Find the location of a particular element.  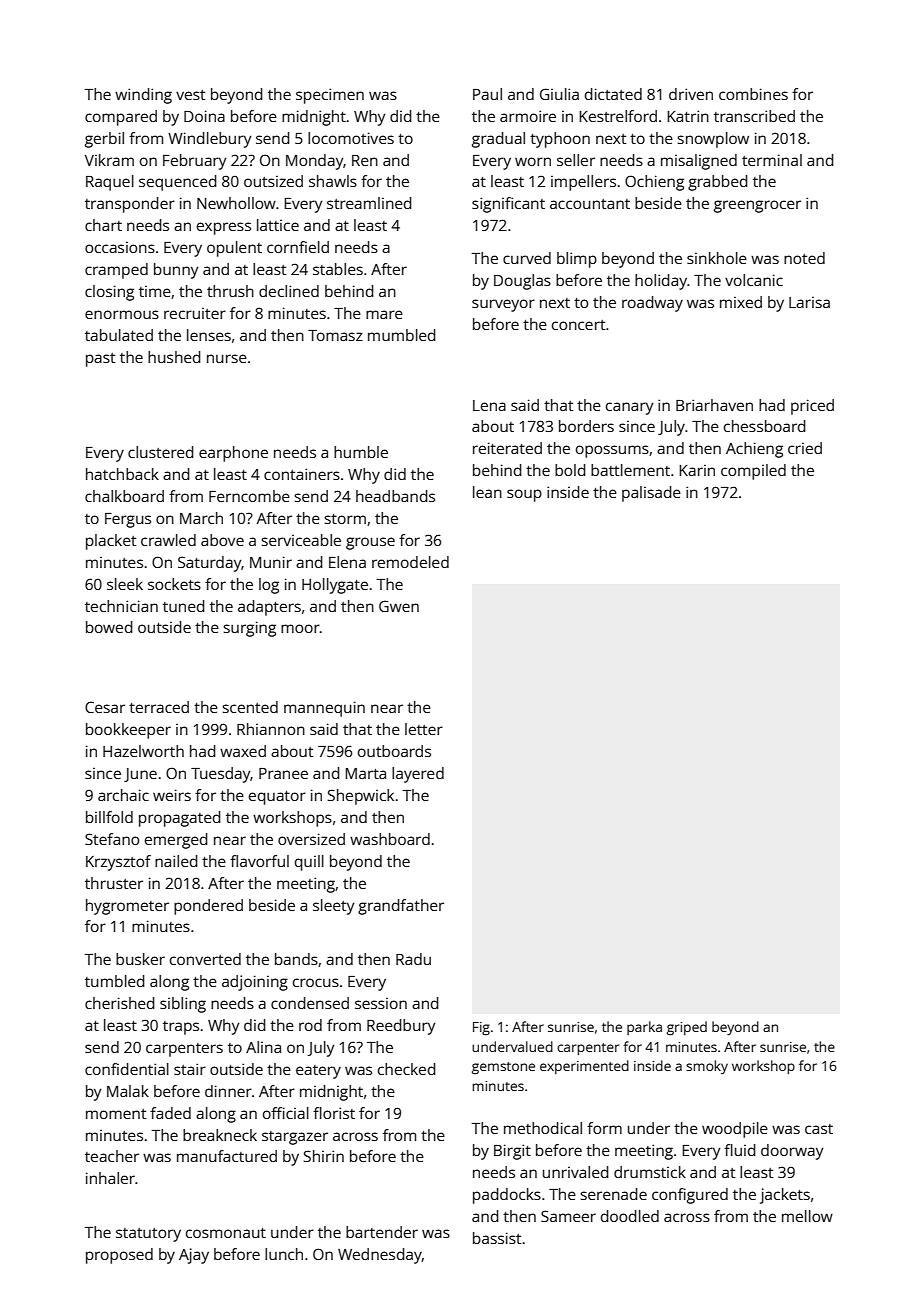

Shirin is located at coordinates (324, 1156).
